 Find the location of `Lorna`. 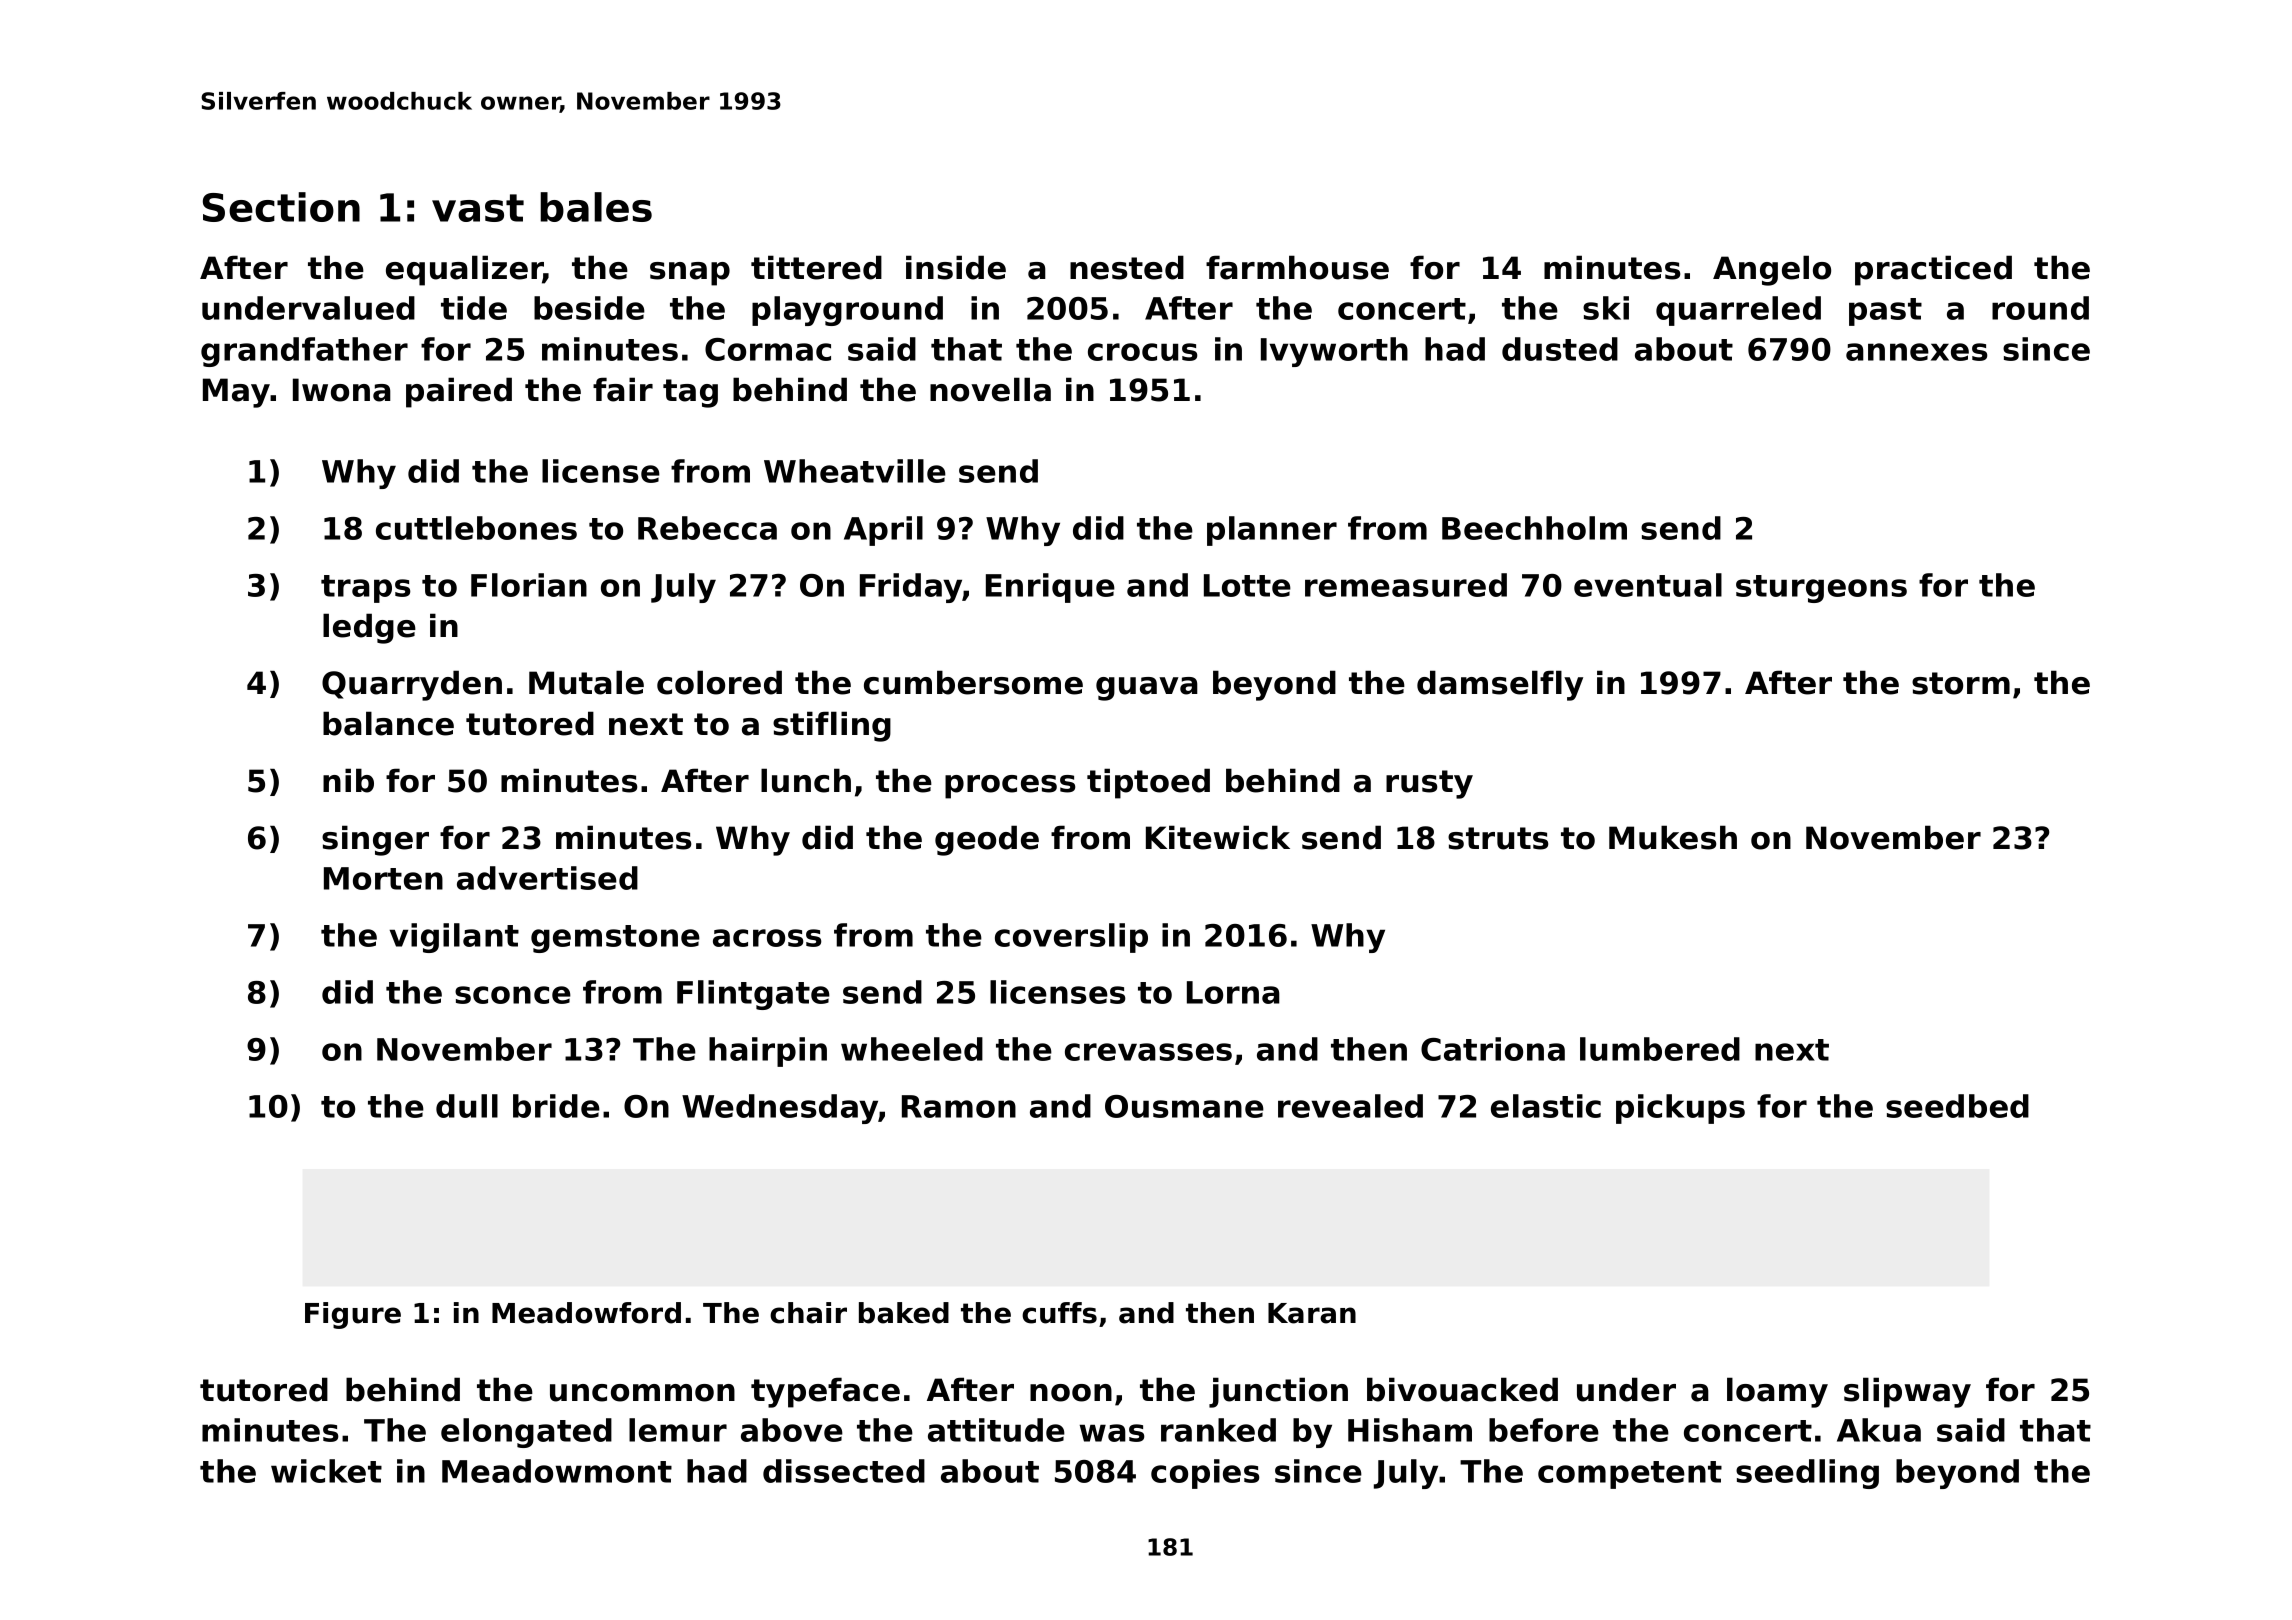

Lorna is located at coordinates (1233, 992).
